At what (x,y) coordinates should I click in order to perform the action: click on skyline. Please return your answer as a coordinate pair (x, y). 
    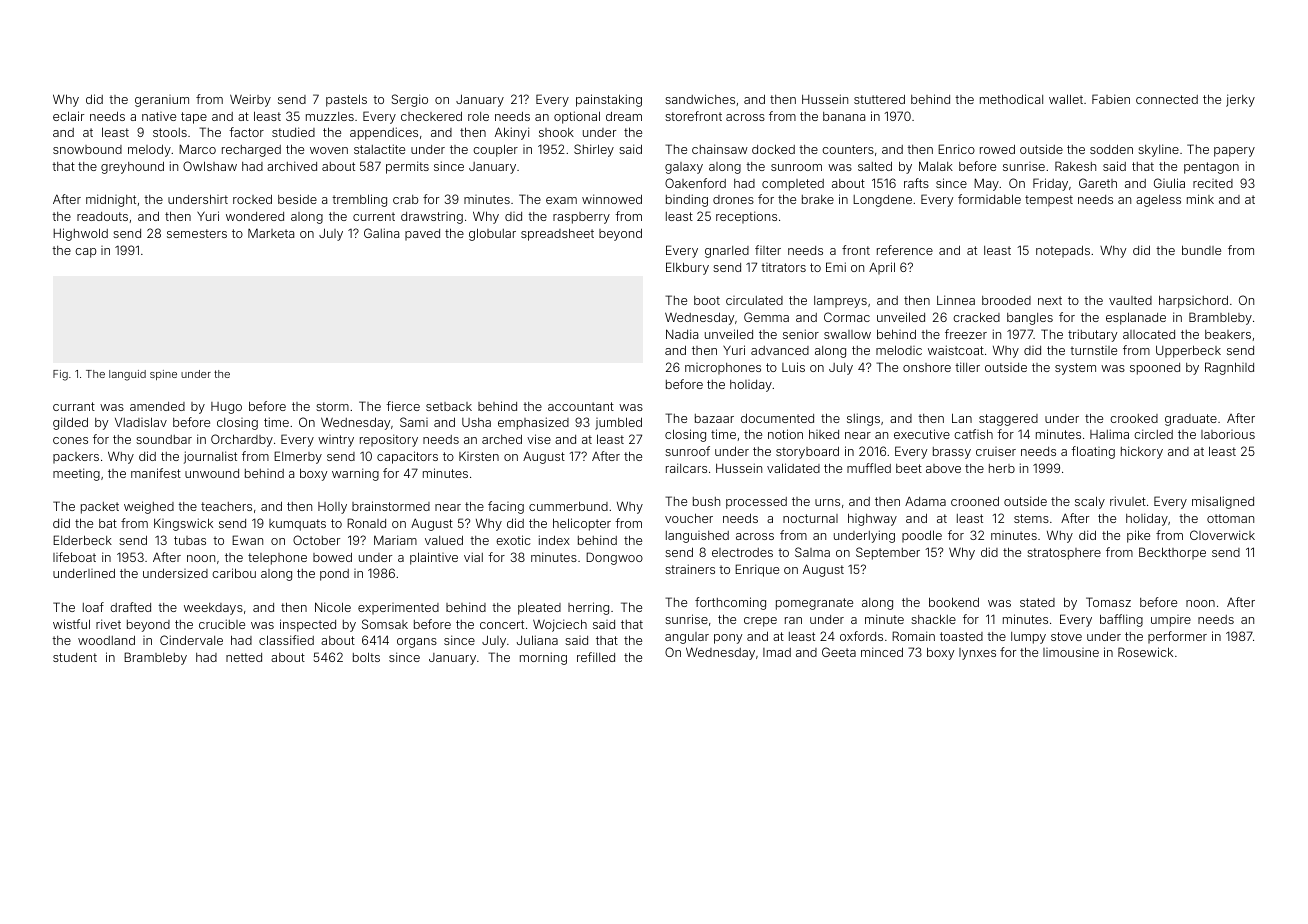
    Looking at the image, I should click on (1158, 150).
